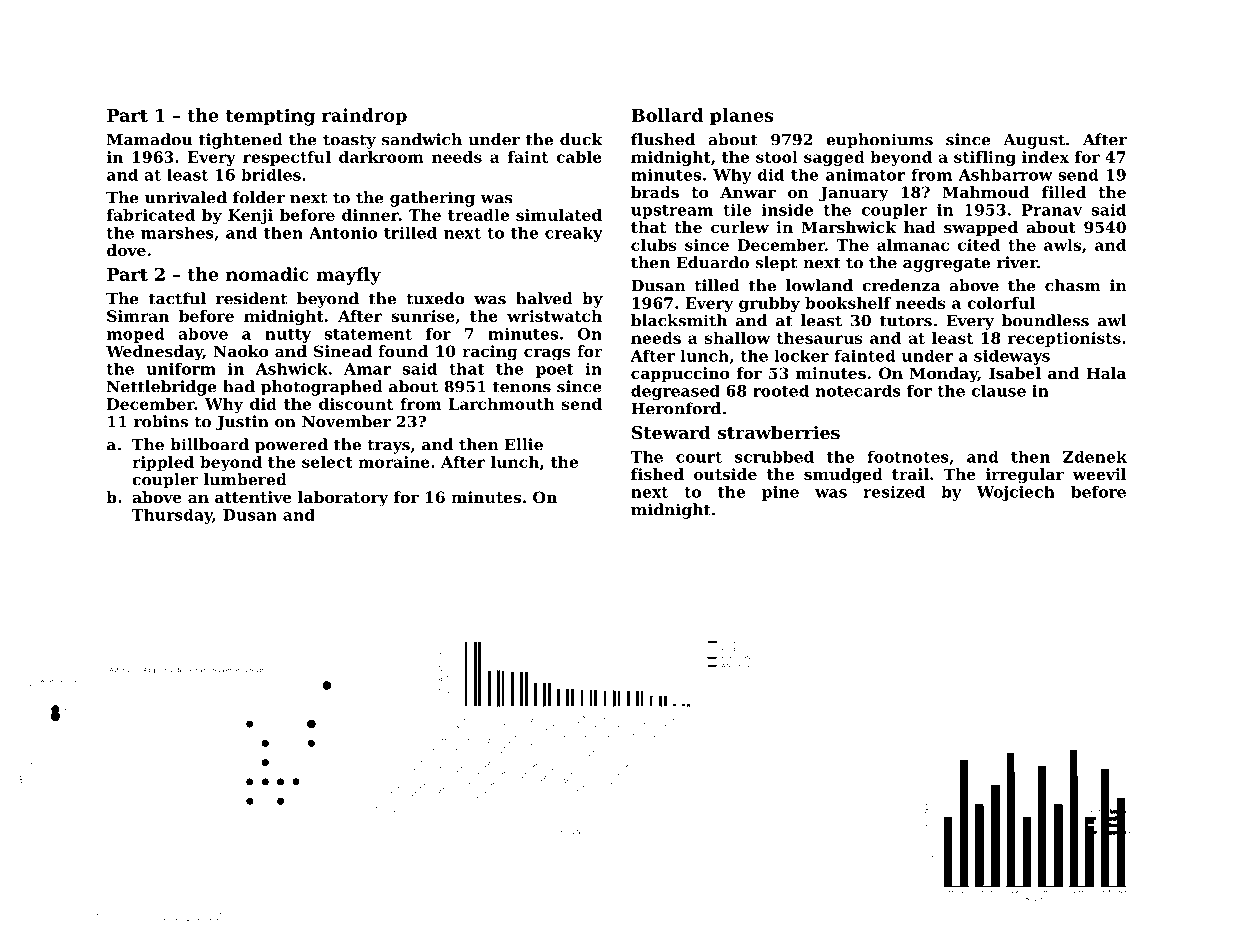 The height and width of the page is (952, 1233). What do you see at coordinates (780, 493) in the page?
I see `pine` at bounding box center [780, 493].
